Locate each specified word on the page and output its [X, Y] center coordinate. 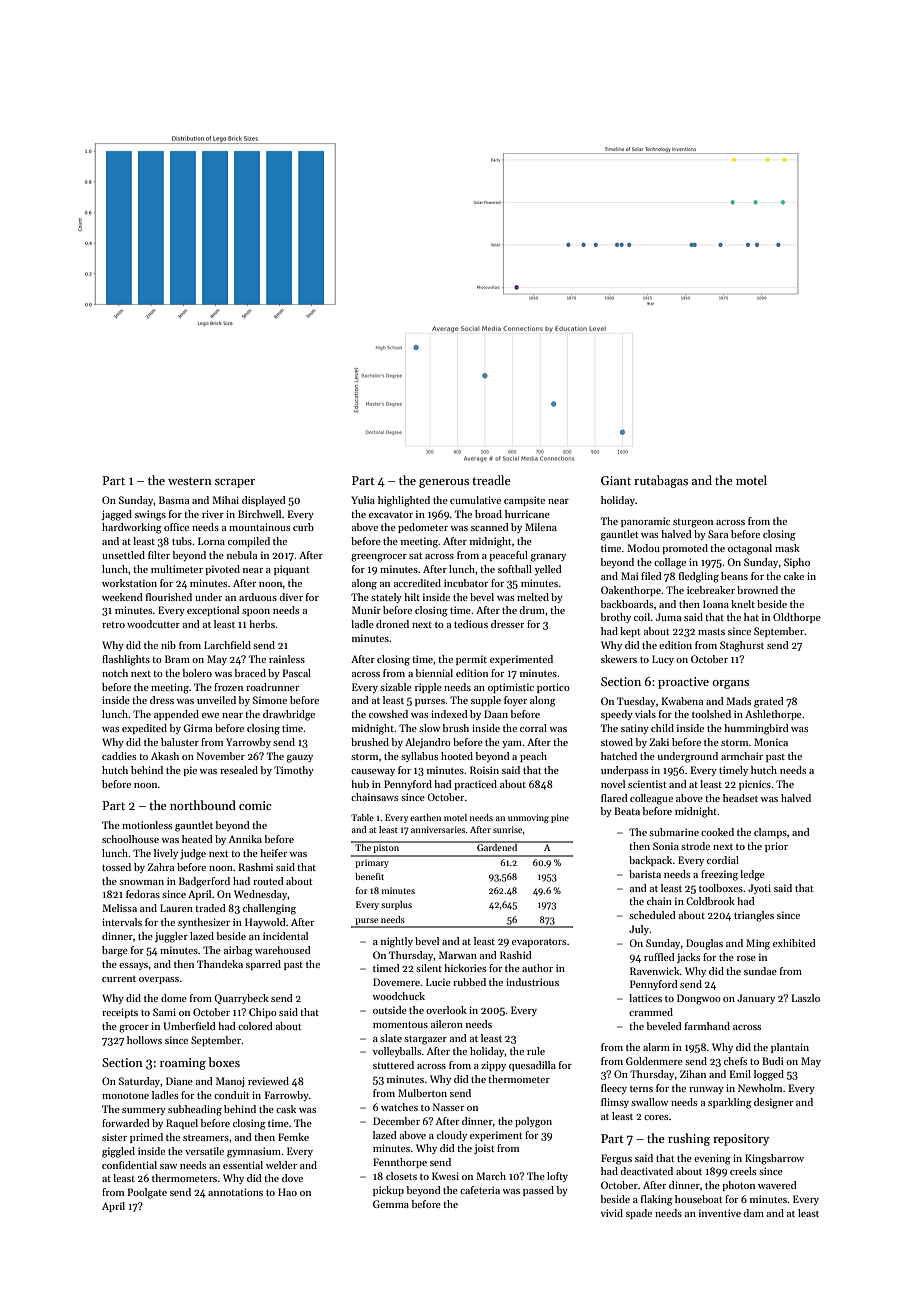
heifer [273, 853]
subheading [195, 1110]
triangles [754, 916]
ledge [752, 875]
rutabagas [661, 481]
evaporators [539, 943]
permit [471, 660]
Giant [616, 480]
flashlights [126, 660]
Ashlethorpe [773, 715]
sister [114, 1137]
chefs [735, 1061]
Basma [174, 500]
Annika [245, 839]
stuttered [393, 1065]
